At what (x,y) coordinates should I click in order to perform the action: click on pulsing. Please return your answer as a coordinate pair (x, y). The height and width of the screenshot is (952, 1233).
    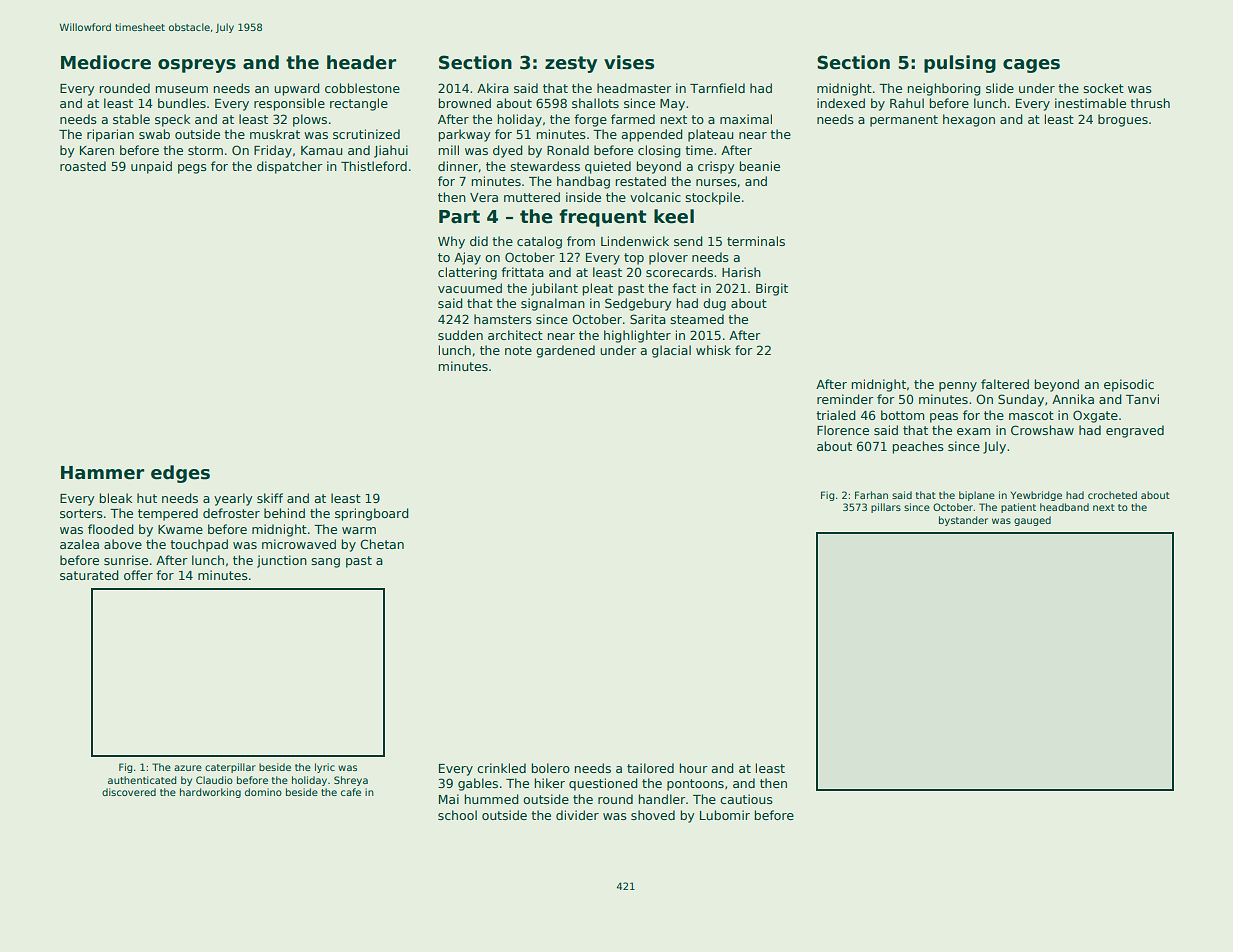
    Looking at the image, I should click on (960, 64).
